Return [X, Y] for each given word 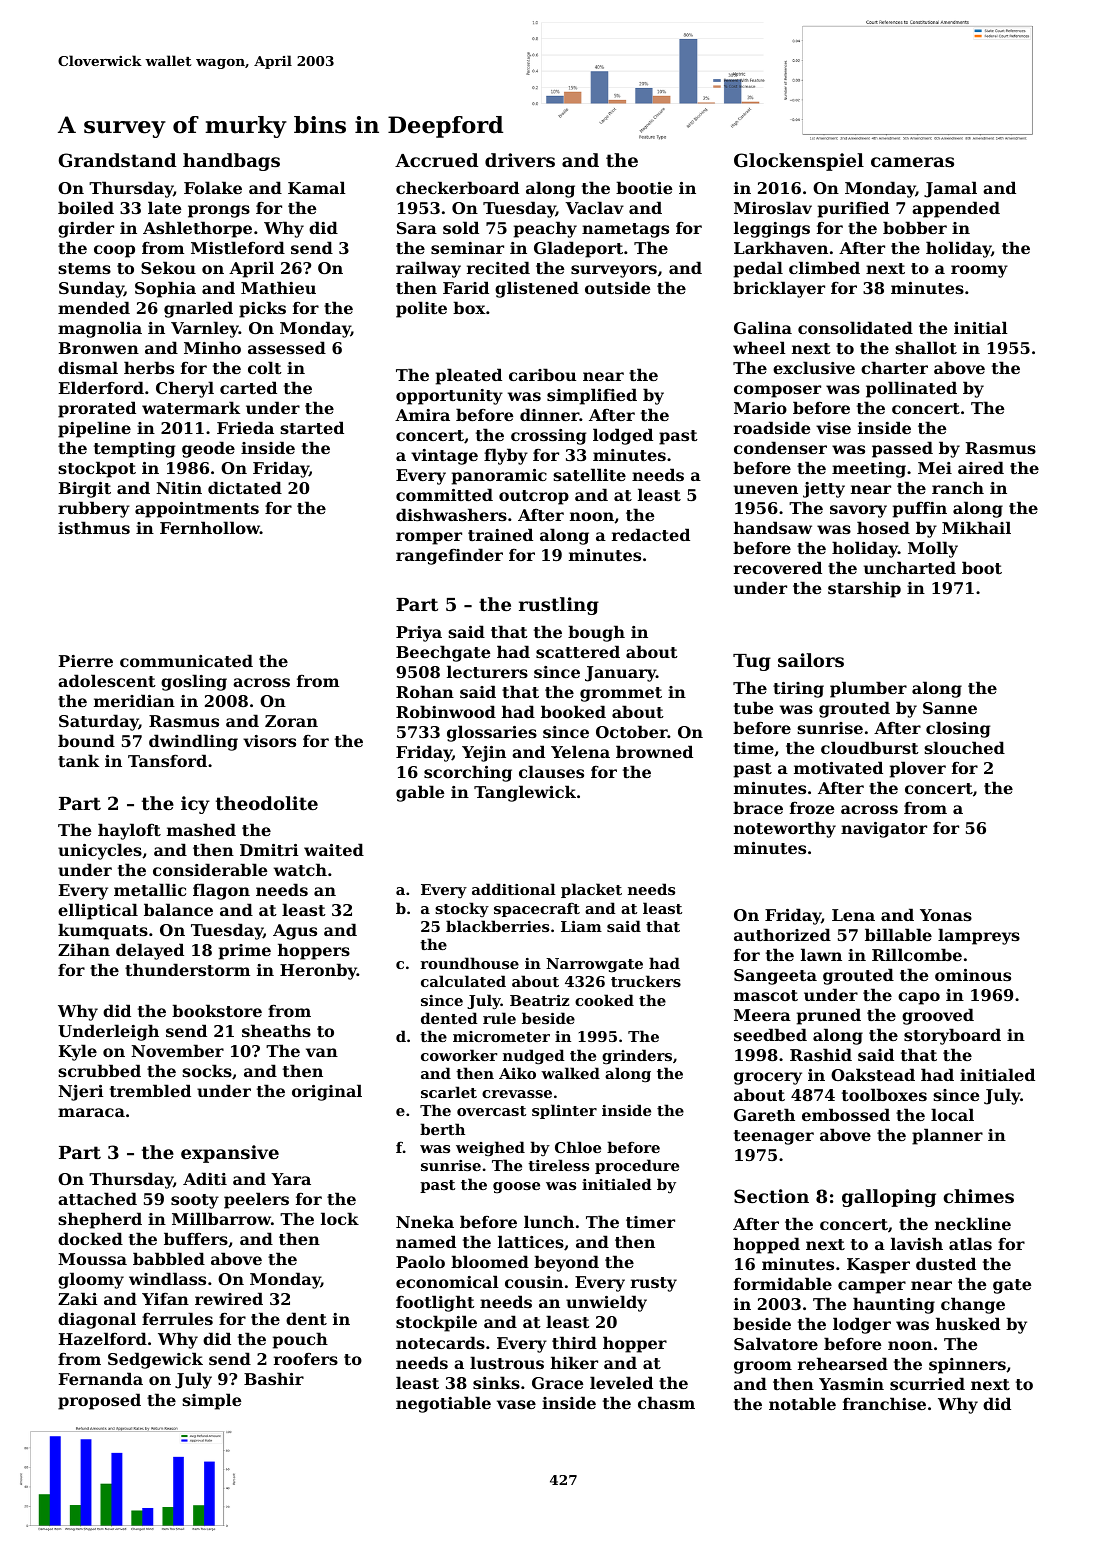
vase [516, 1404]
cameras [912, 162]
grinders [637, 1057]
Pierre [86, 661]
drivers [520, 160]
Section [771, 1196]
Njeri [80, 1093]
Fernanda [101, 1378]
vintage [444, 457]
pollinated [911, 389]
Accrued [436, 160]
